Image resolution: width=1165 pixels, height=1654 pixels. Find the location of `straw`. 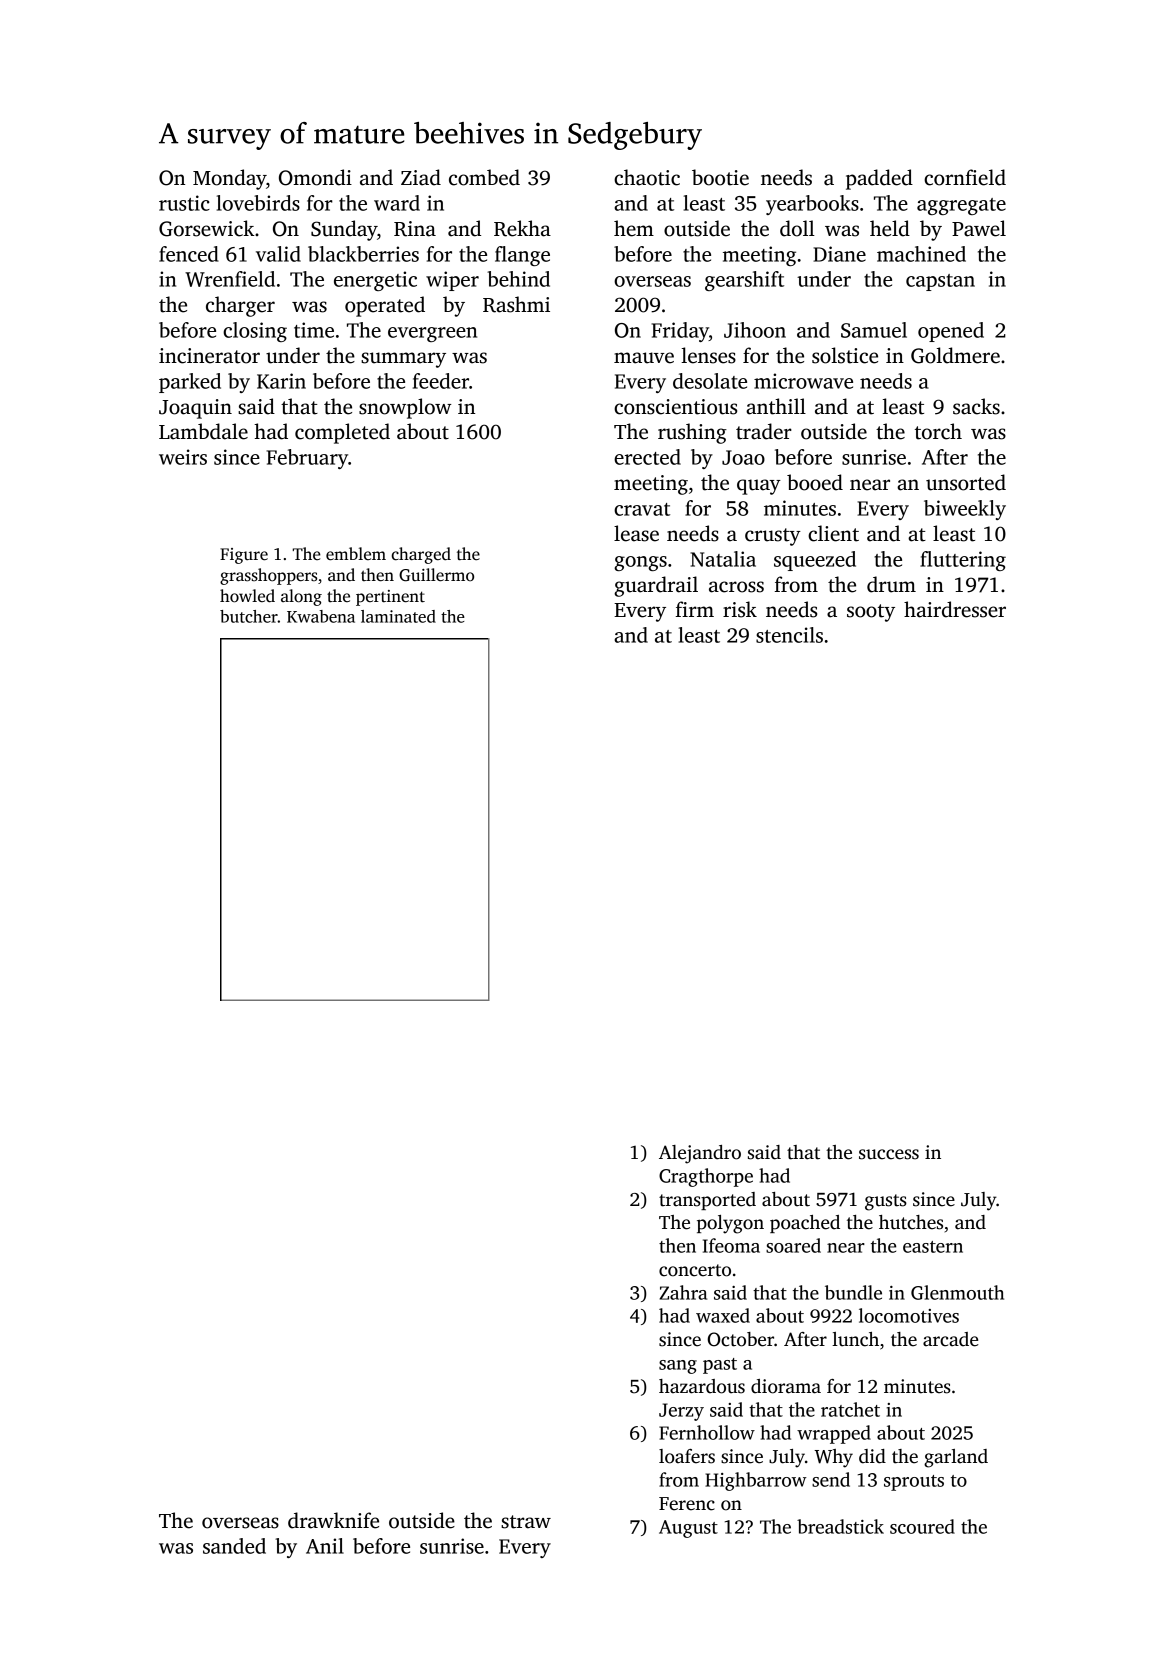

straw is located at coordinates (526, 1522).
